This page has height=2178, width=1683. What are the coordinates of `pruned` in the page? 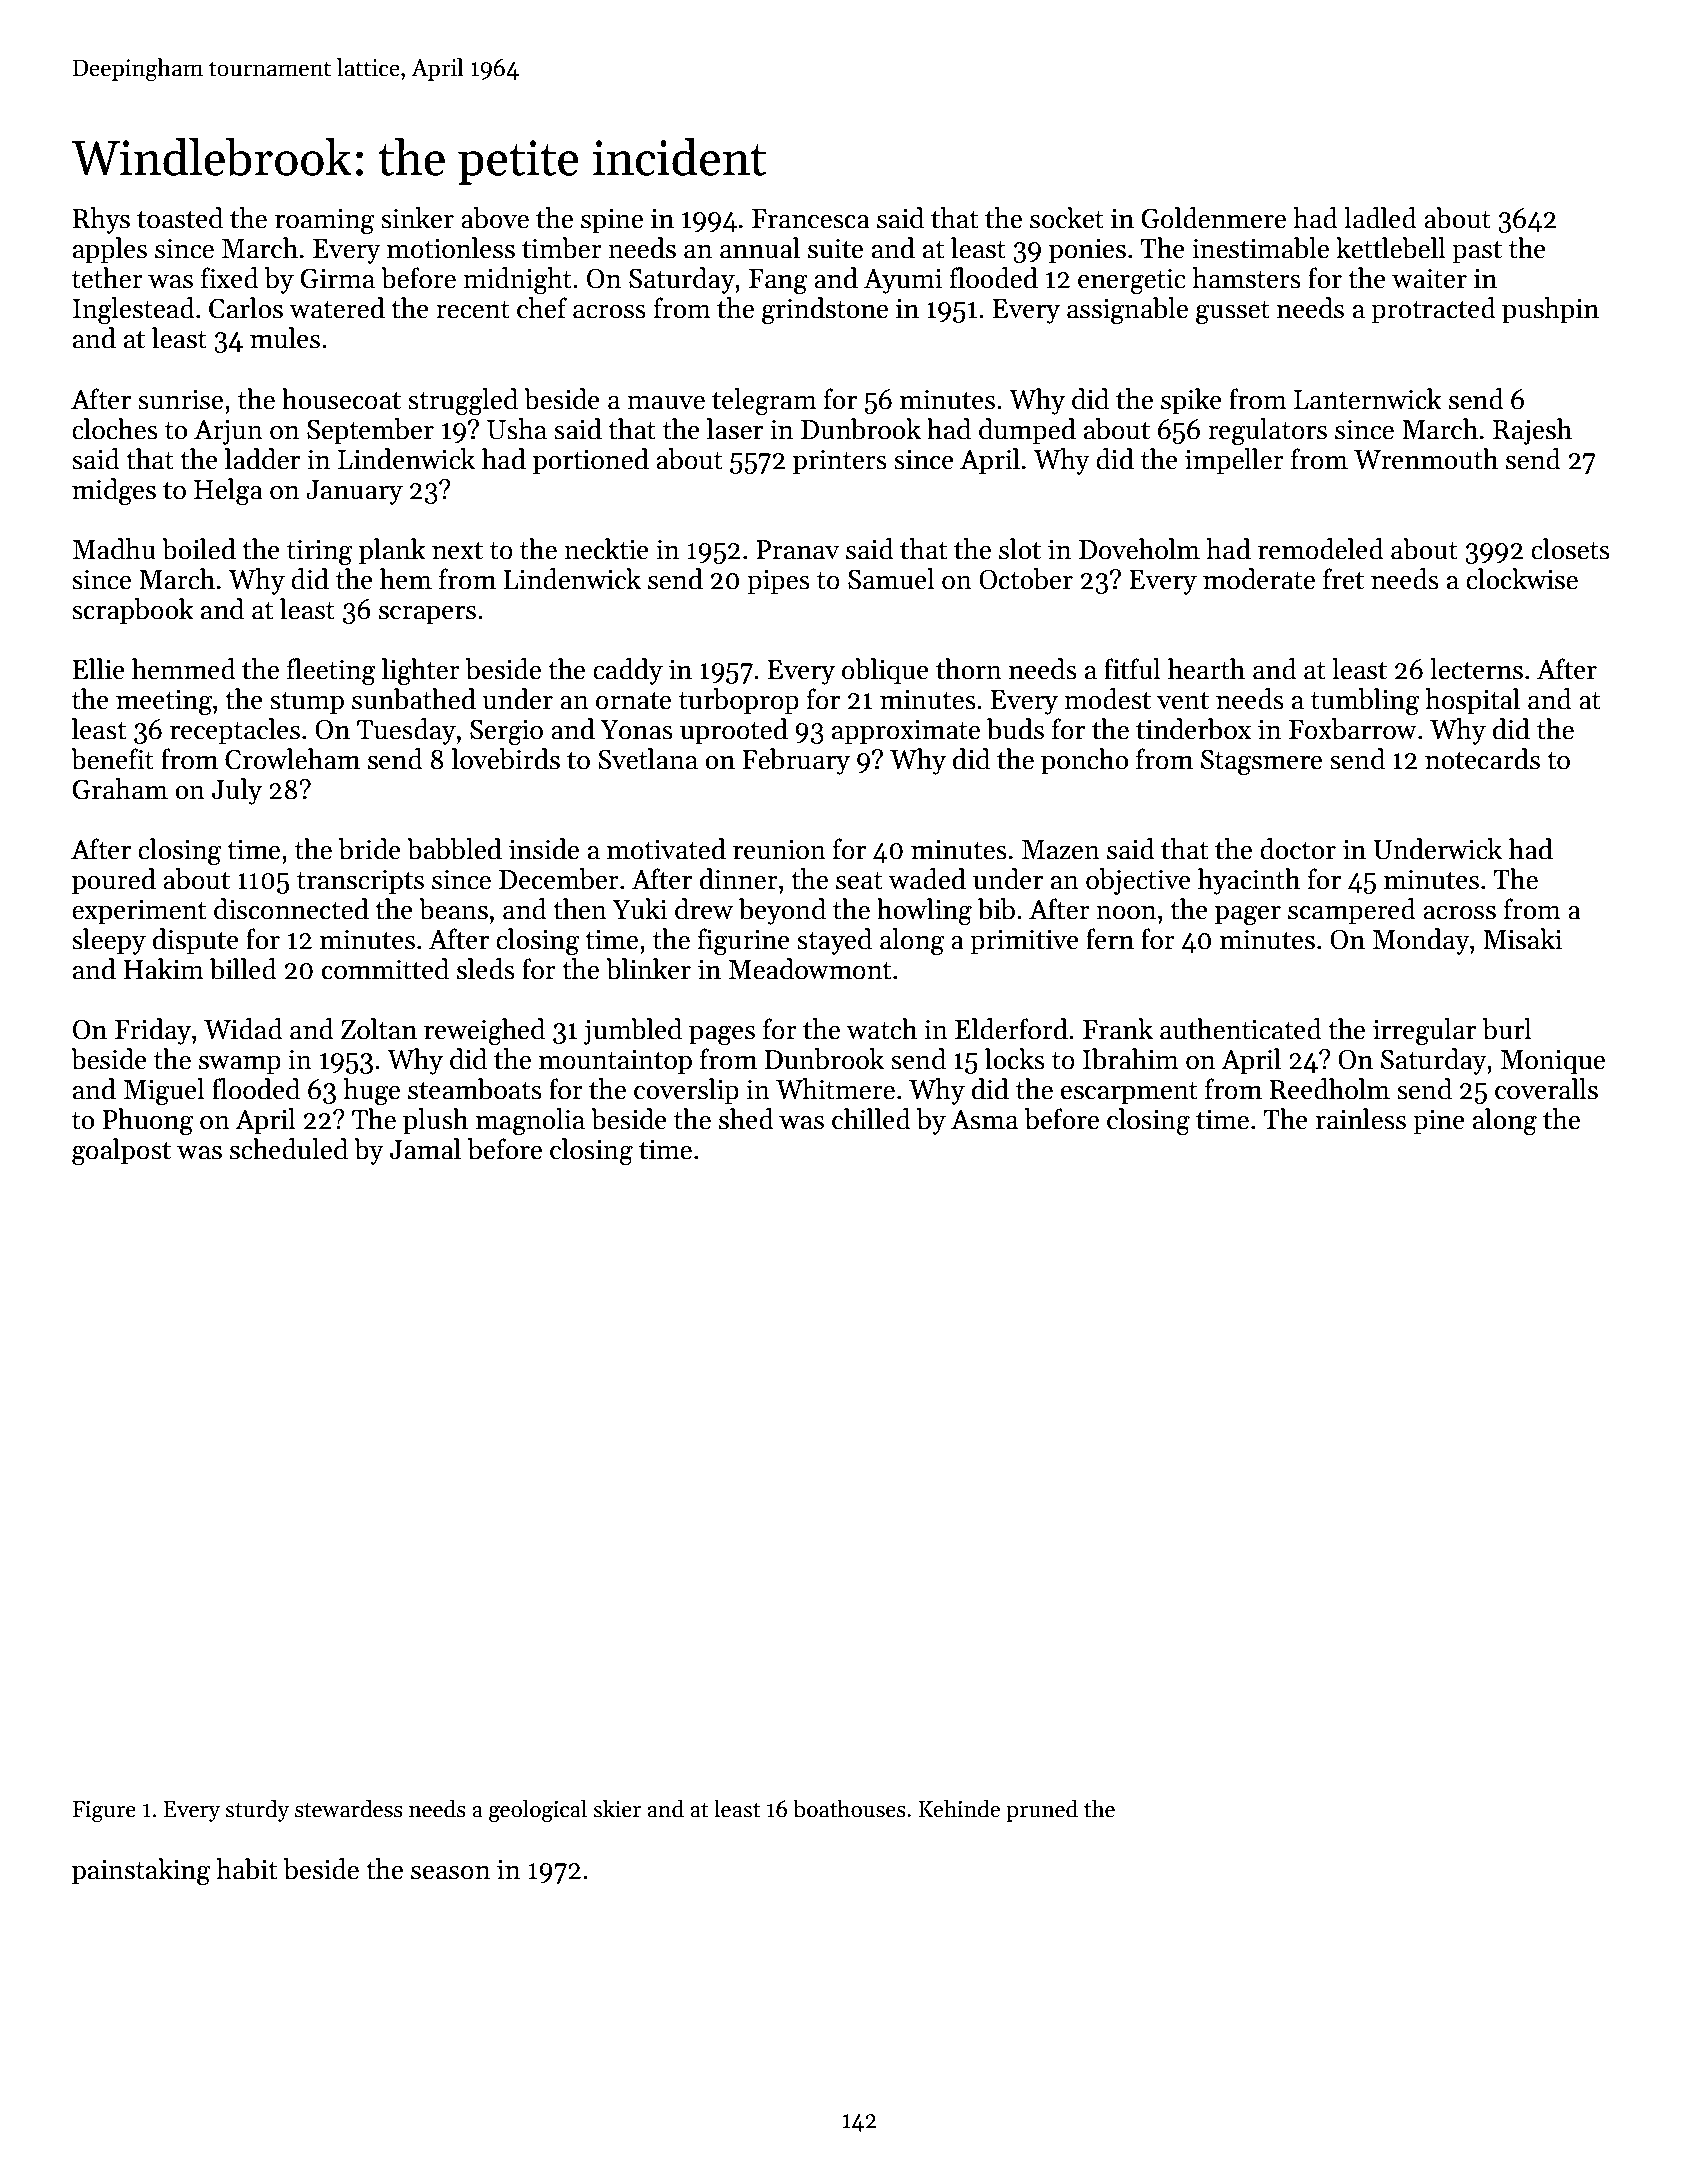 It's located at (1042, 1810).
